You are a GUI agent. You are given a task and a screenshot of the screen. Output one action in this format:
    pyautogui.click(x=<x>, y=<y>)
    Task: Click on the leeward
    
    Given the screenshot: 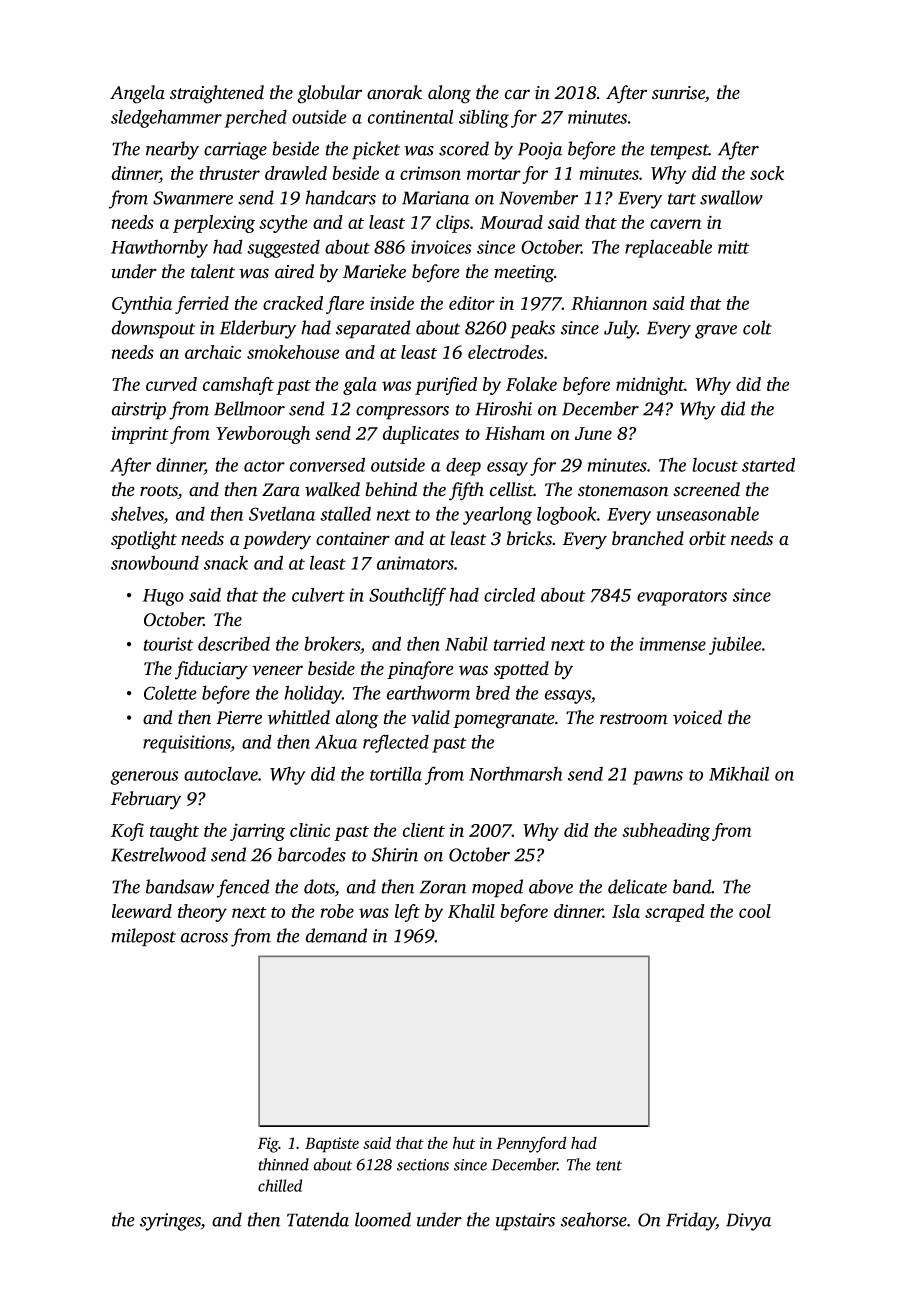 What is the action you would take?
    pyautogui.click(x=142, y=911)
